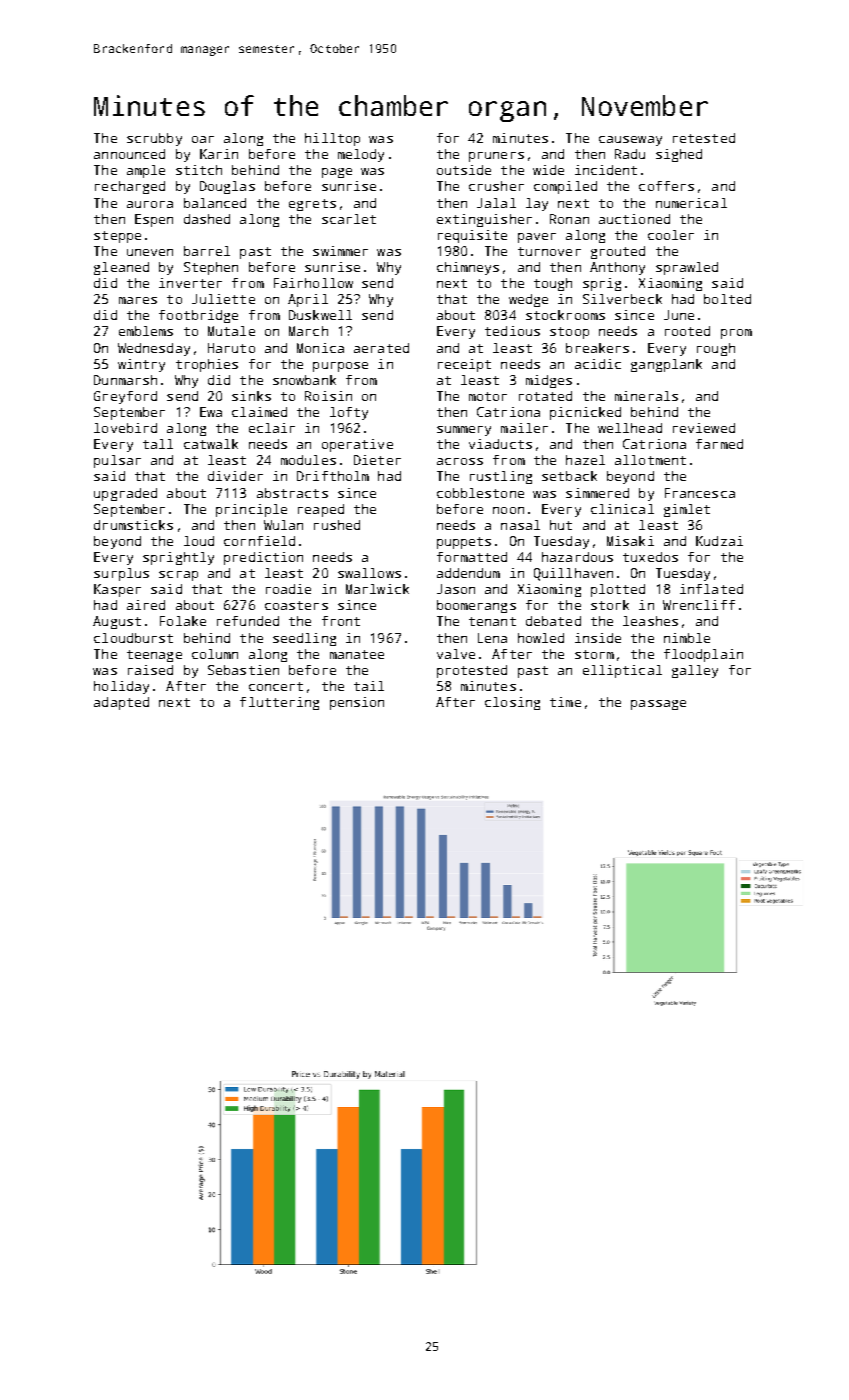 This image has height=1400, width=849. I want to click on Wrencliff, so click(699, 605).
